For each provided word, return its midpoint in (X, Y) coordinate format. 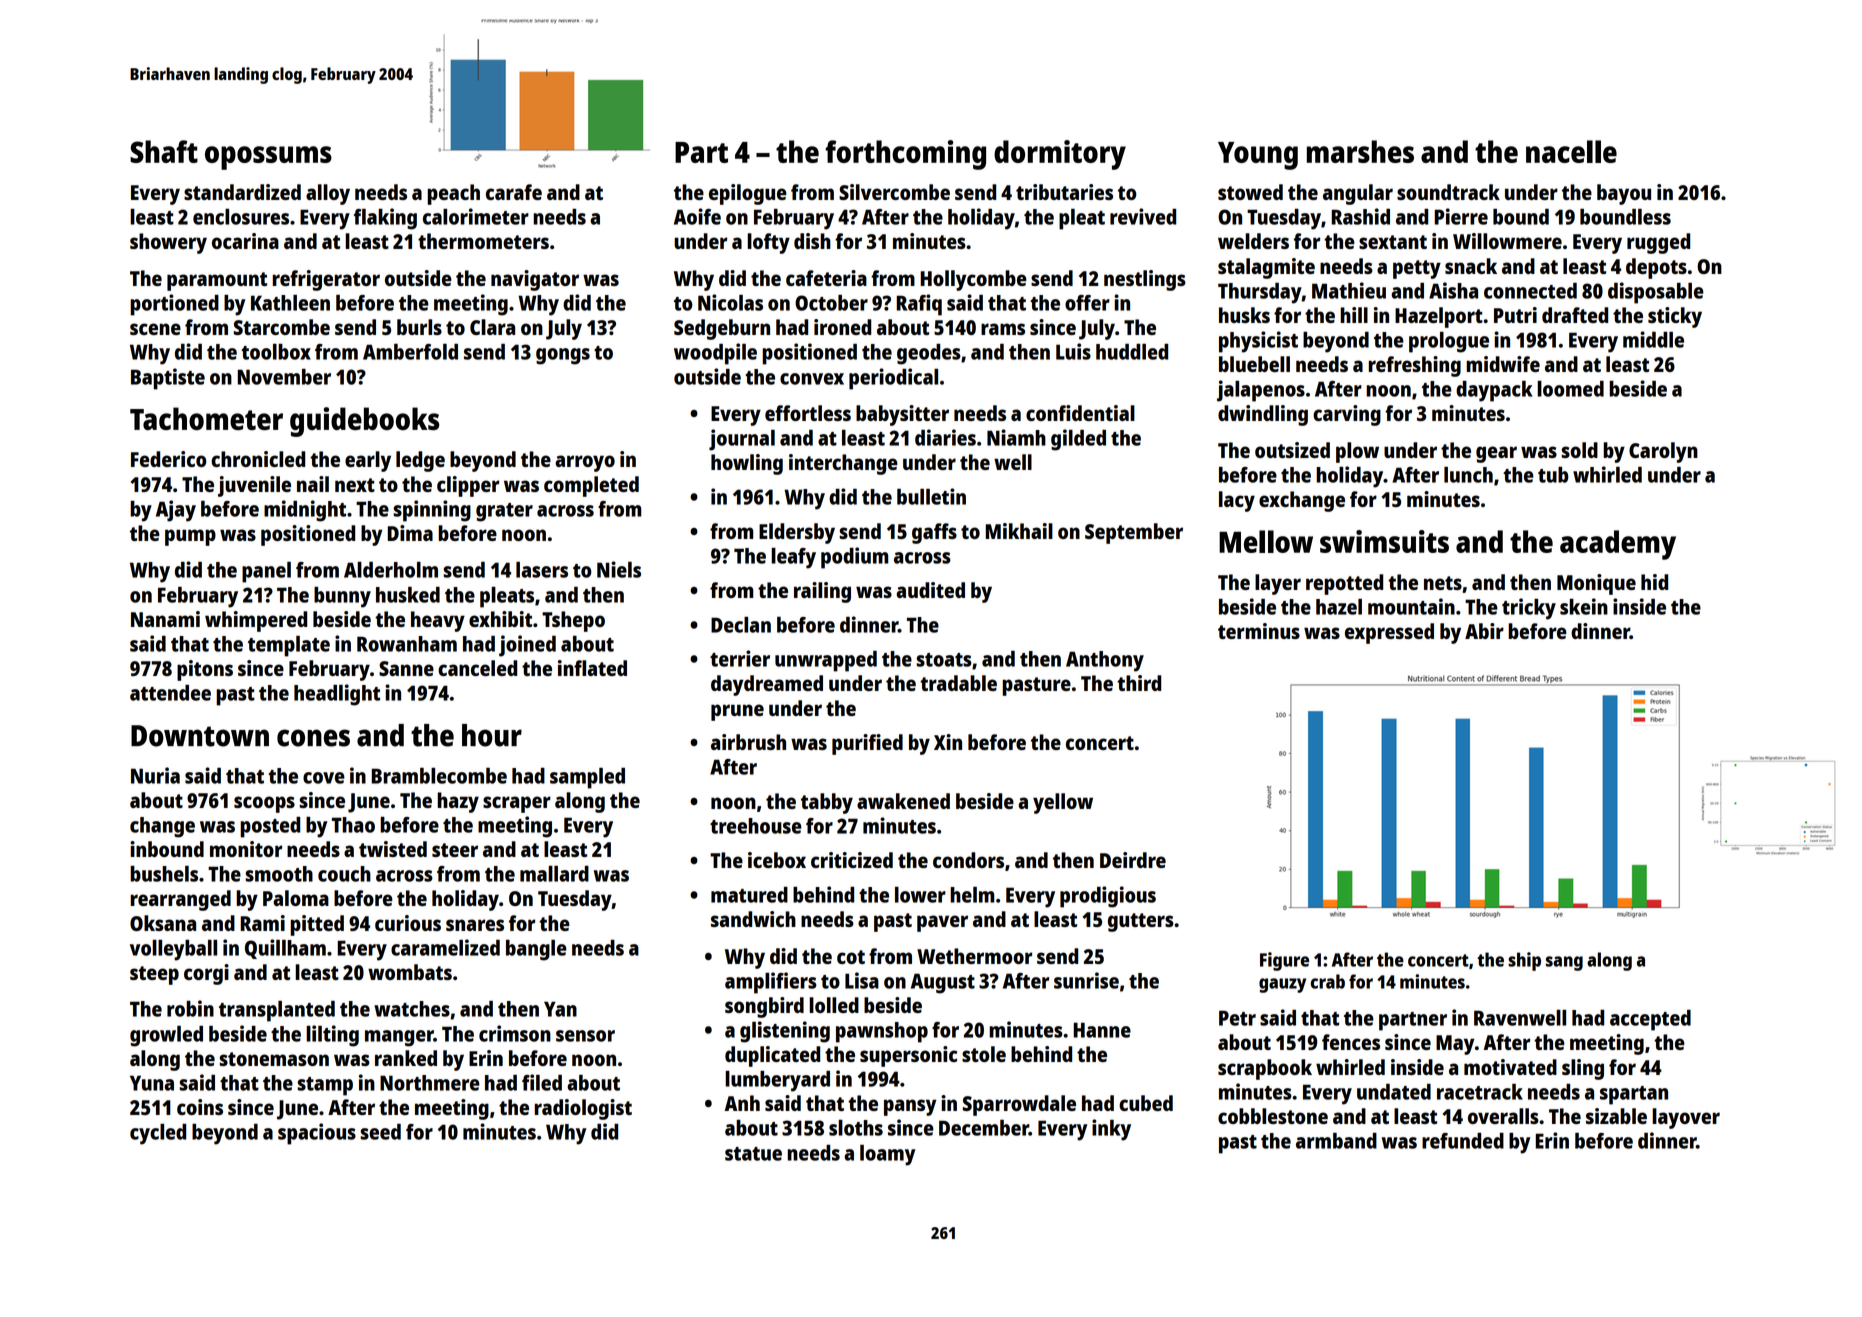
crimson (515, 1033)
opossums (268, 158)
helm (972, 895)
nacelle (1571, 151)
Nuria (155, 775)
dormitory (1060, 155)
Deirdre (1133, 860)
